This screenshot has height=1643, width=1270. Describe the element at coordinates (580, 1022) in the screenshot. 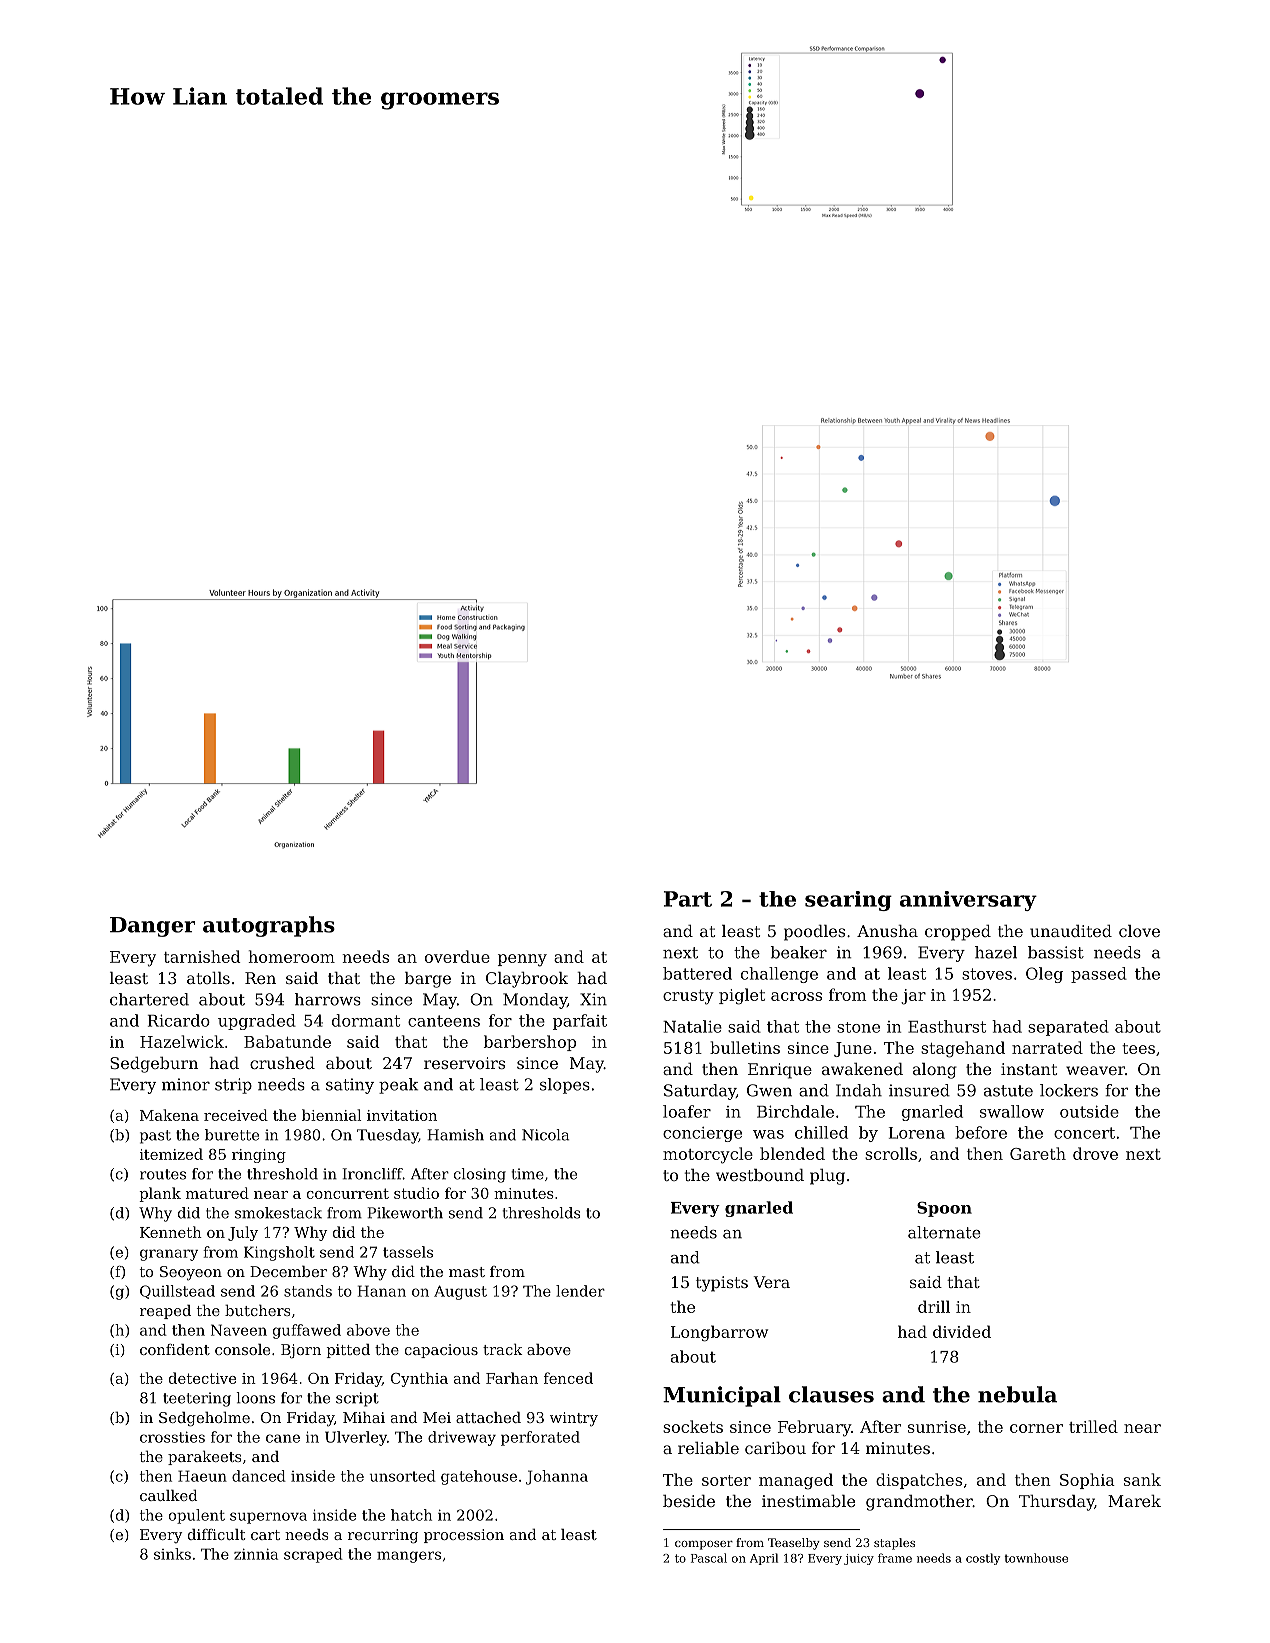

I see `parfait` at that location.
